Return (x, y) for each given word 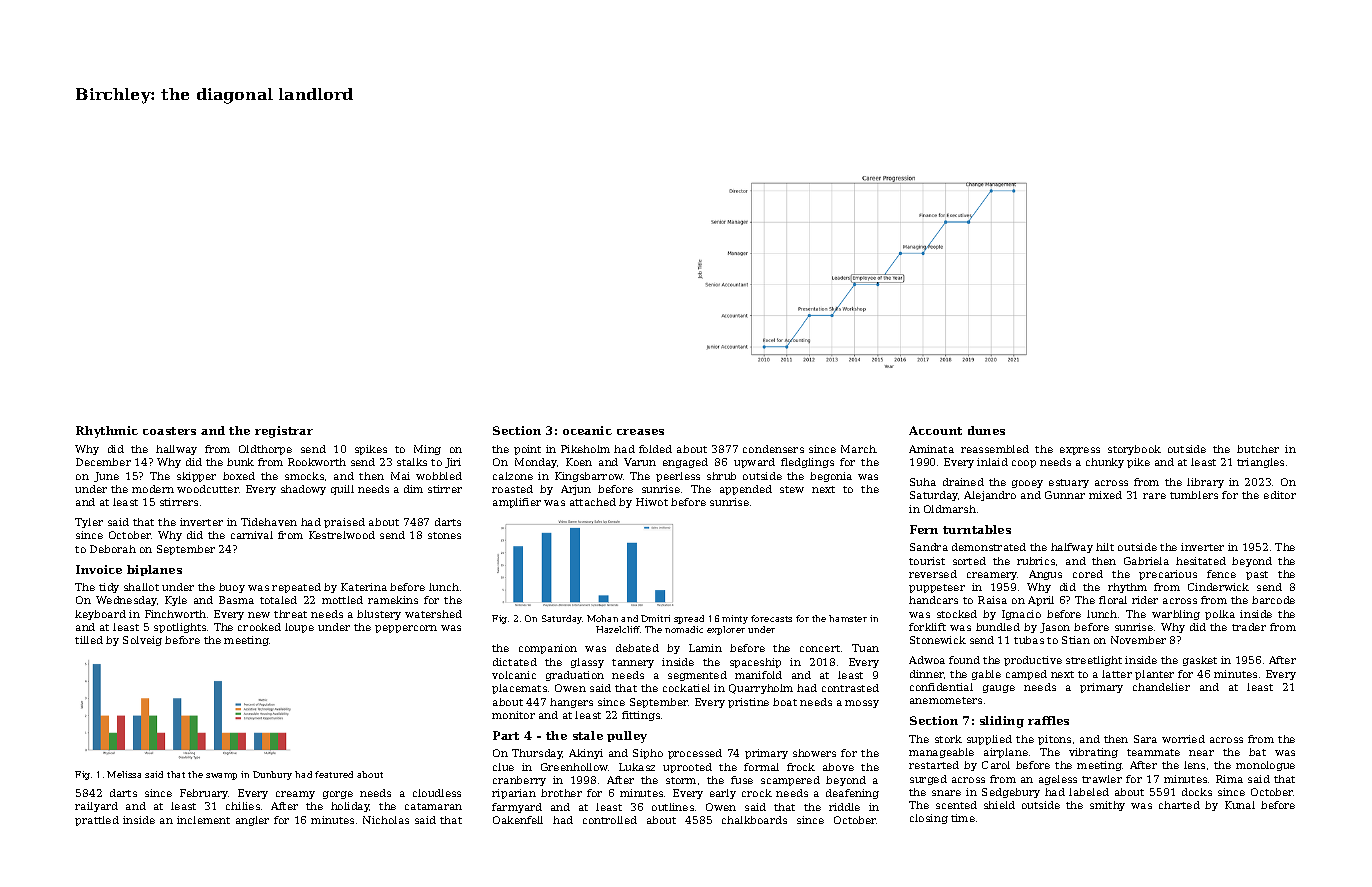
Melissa (124, 774)
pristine (748, 703)
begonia (831, 477)
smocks (304, 476)
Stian (1076, 640)
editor (1280, 495)
